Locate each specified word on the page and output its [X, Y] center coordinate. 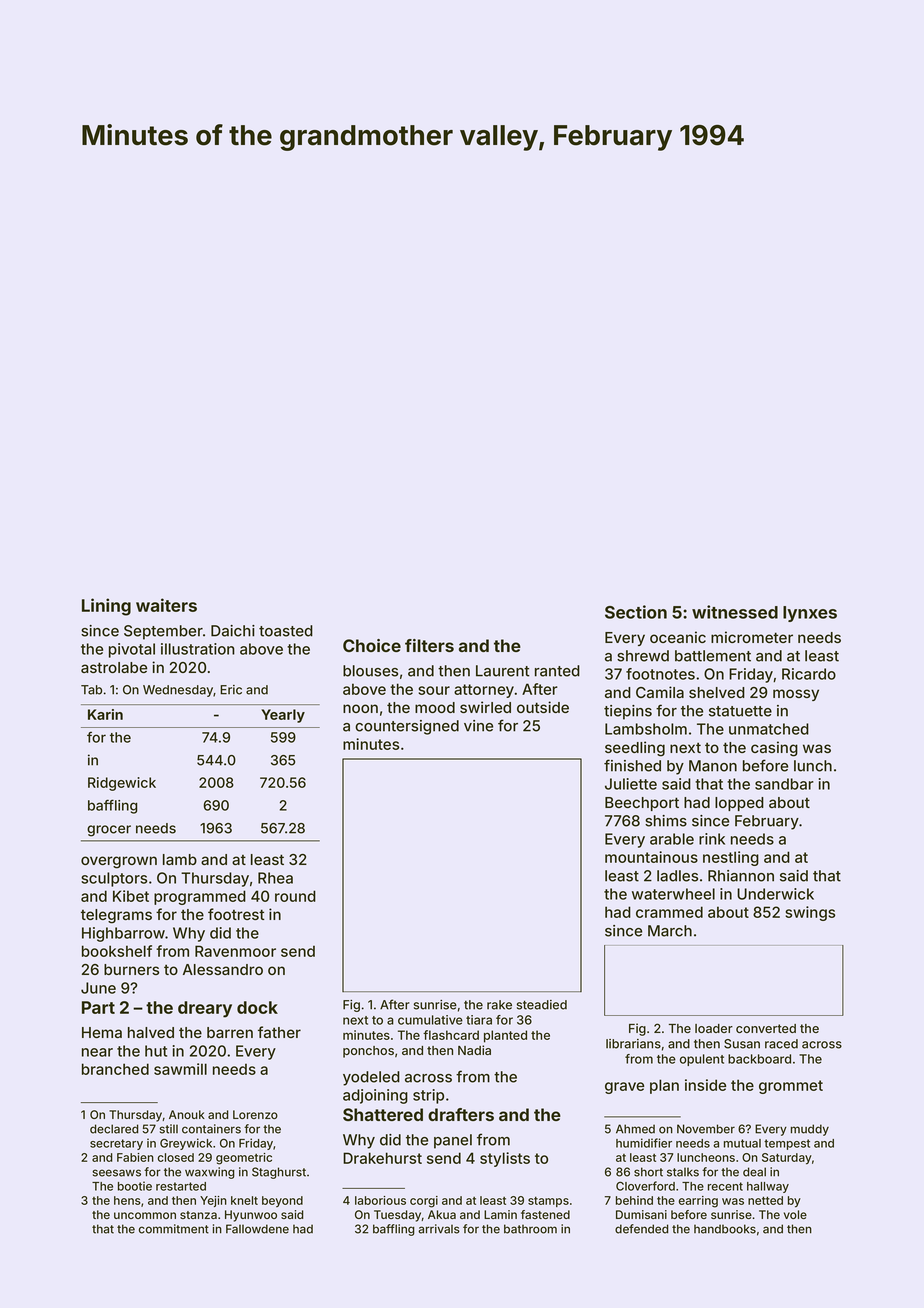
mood [435, 707]
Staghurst [279, 1173]
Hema [102, 1032]
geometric [244, 1159]
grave [624, 1088]
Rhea [275, 878]
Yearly [283, 716]
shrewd [643, 656]
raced [781, 1044]
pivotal [132, 650]
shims [666, 821]
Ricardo [809, 674]
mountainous [651, 857]
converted [766, 1028]
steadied [542, 1005]
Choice [372, 645]
